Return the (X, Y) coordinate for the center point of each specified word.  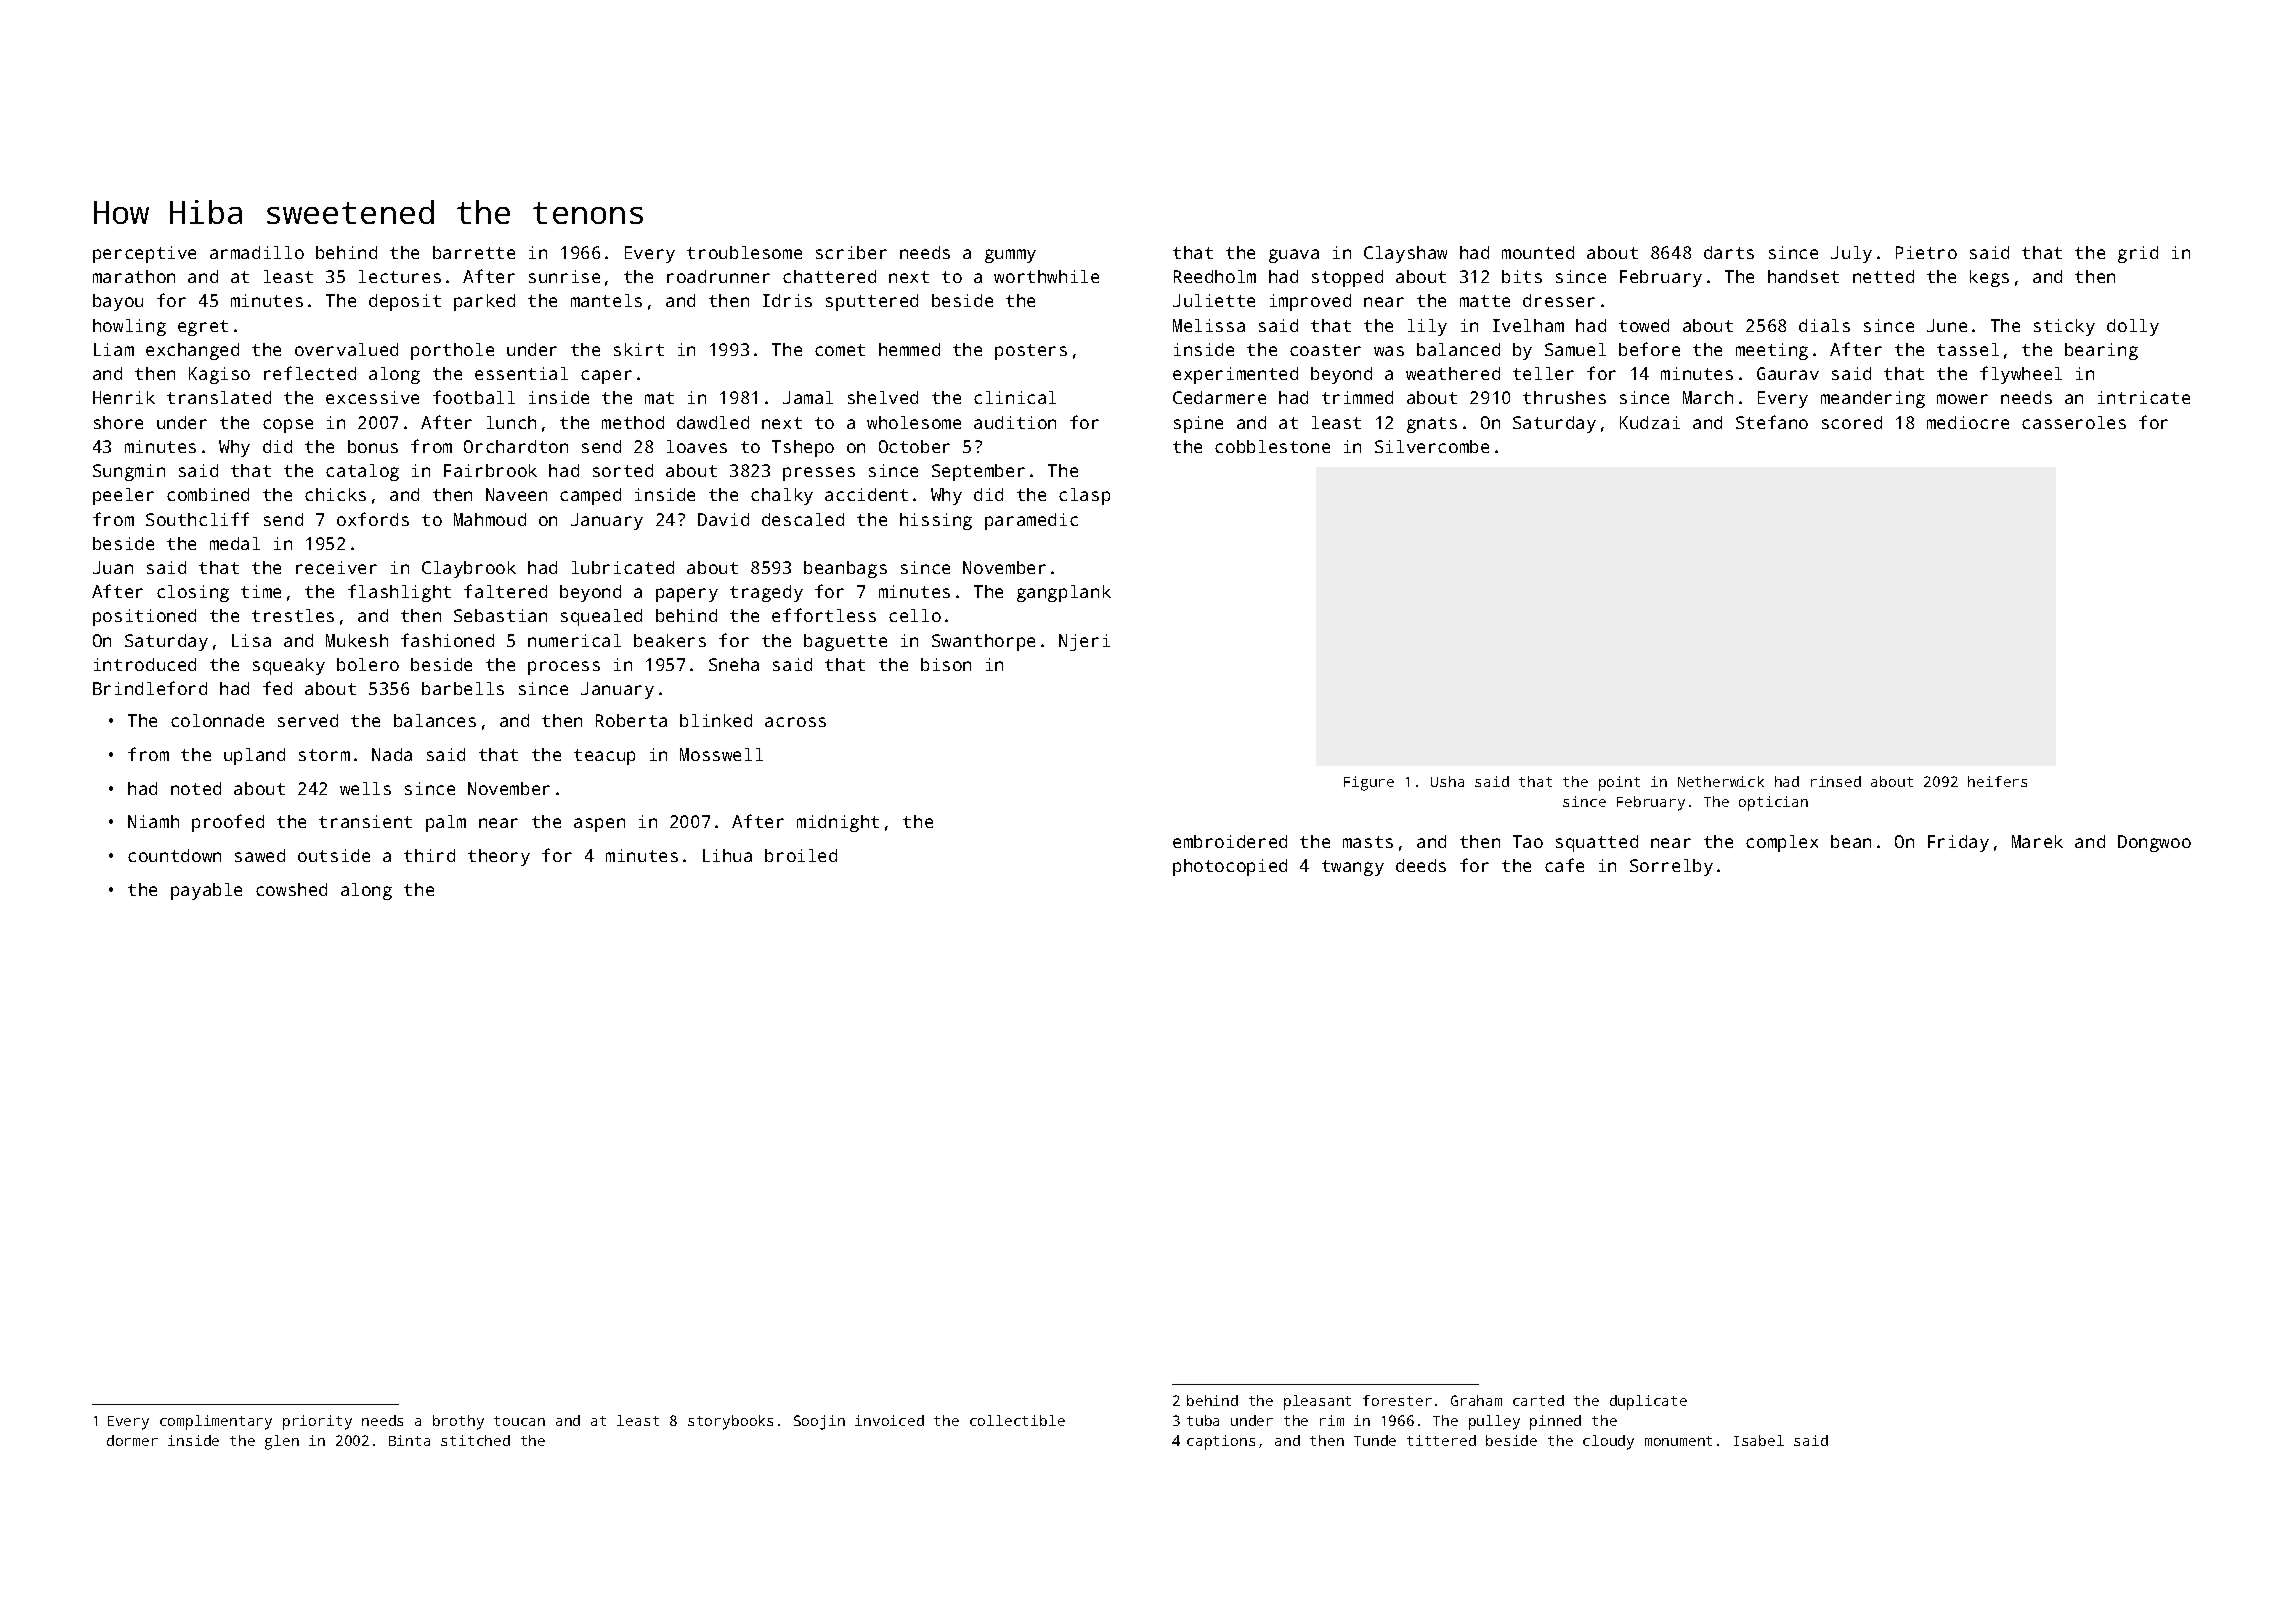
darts (1729, 252)
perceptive (144, 254)
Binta (409, 1440)
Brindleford (150, 688)
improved (1310, 302)
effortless (824, 615)
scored (1852, 422)
